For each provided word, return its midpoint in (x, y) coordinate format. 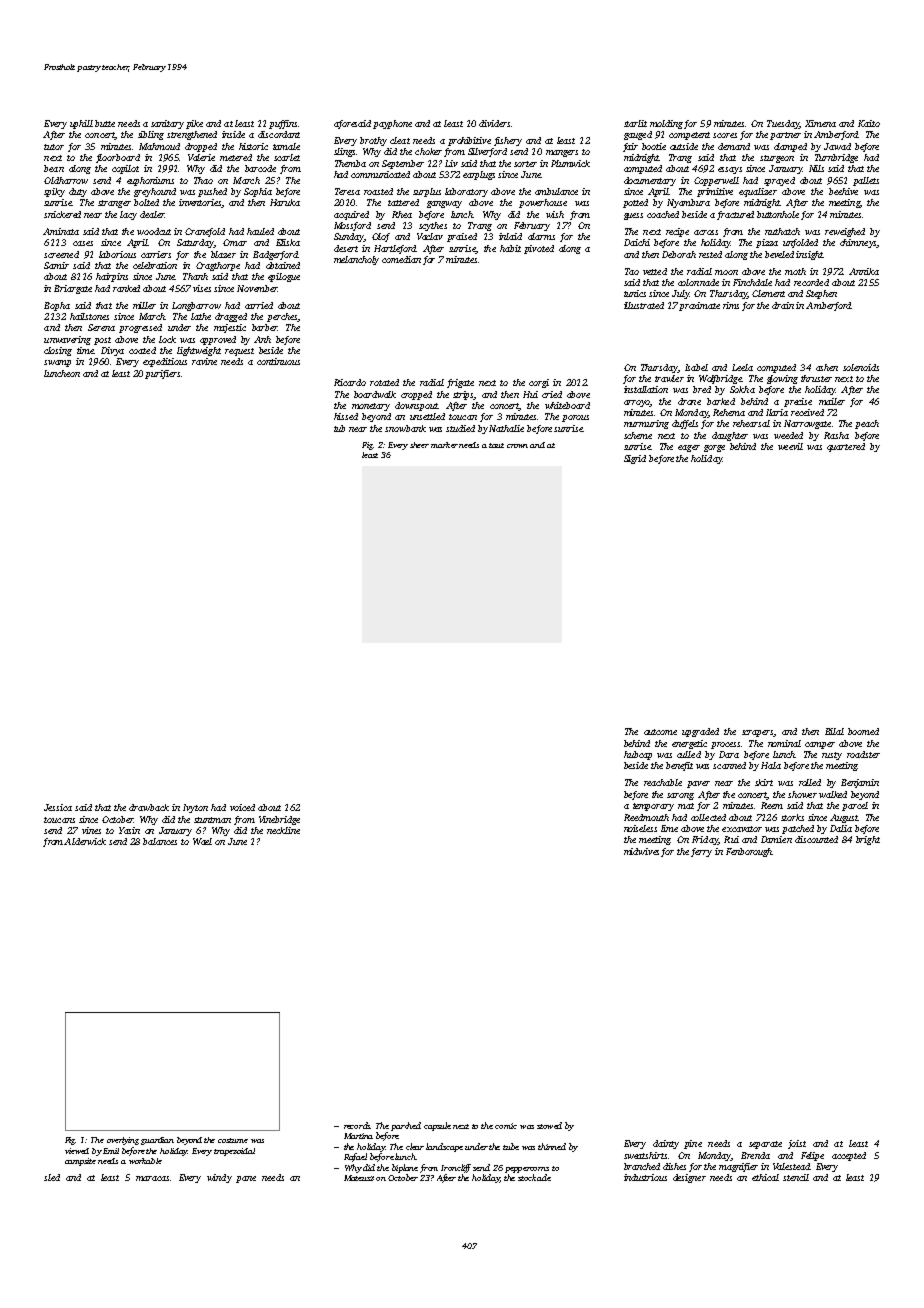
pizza (767, 243)
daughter (730, 436)
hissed (346, 416)
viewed (77, 1151)
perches (282, 317)
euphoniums (150, 181)
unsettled (427, 416)
